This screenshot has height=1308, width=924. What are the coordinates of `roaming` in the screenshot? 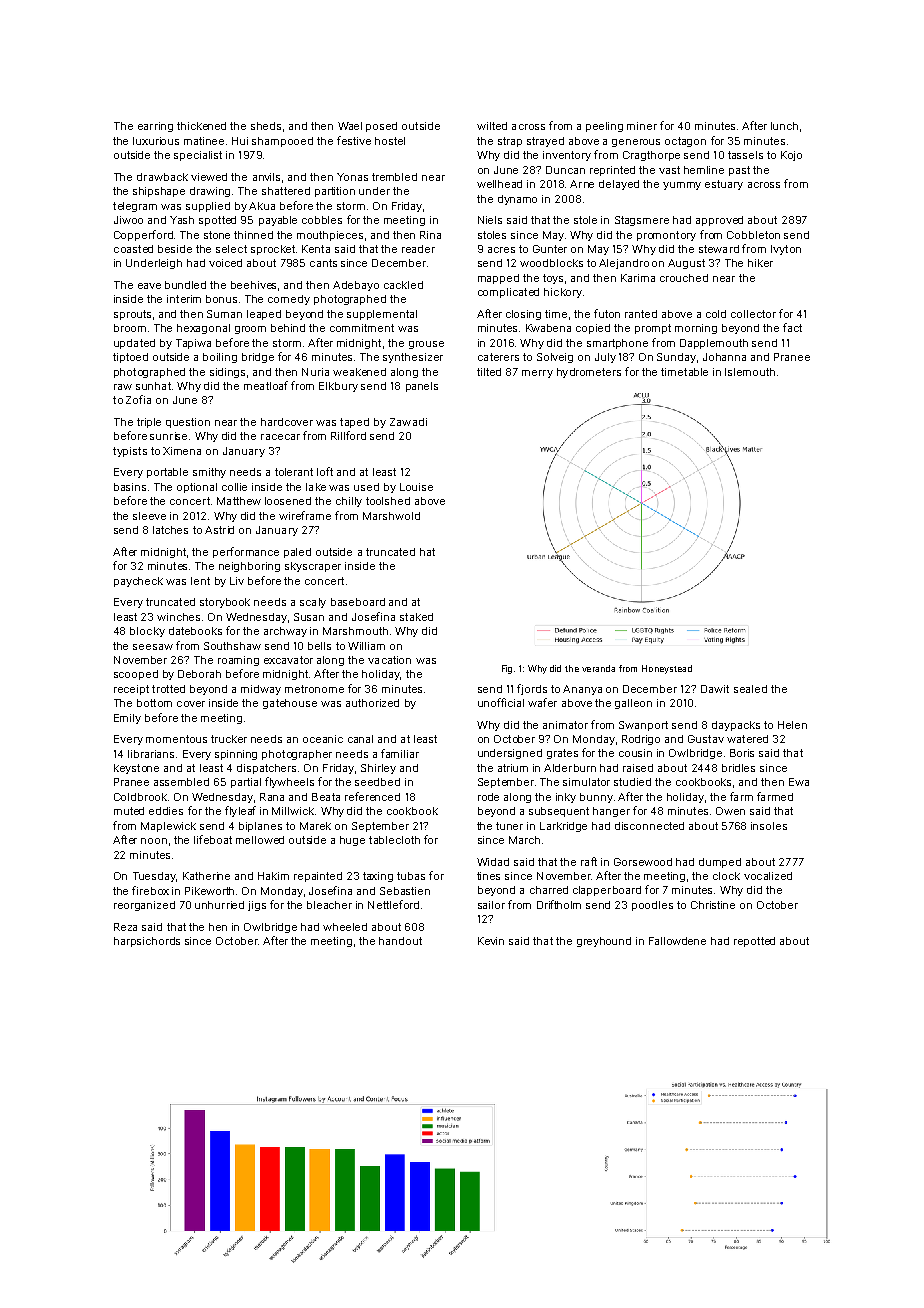 It's located at (238, 661).
